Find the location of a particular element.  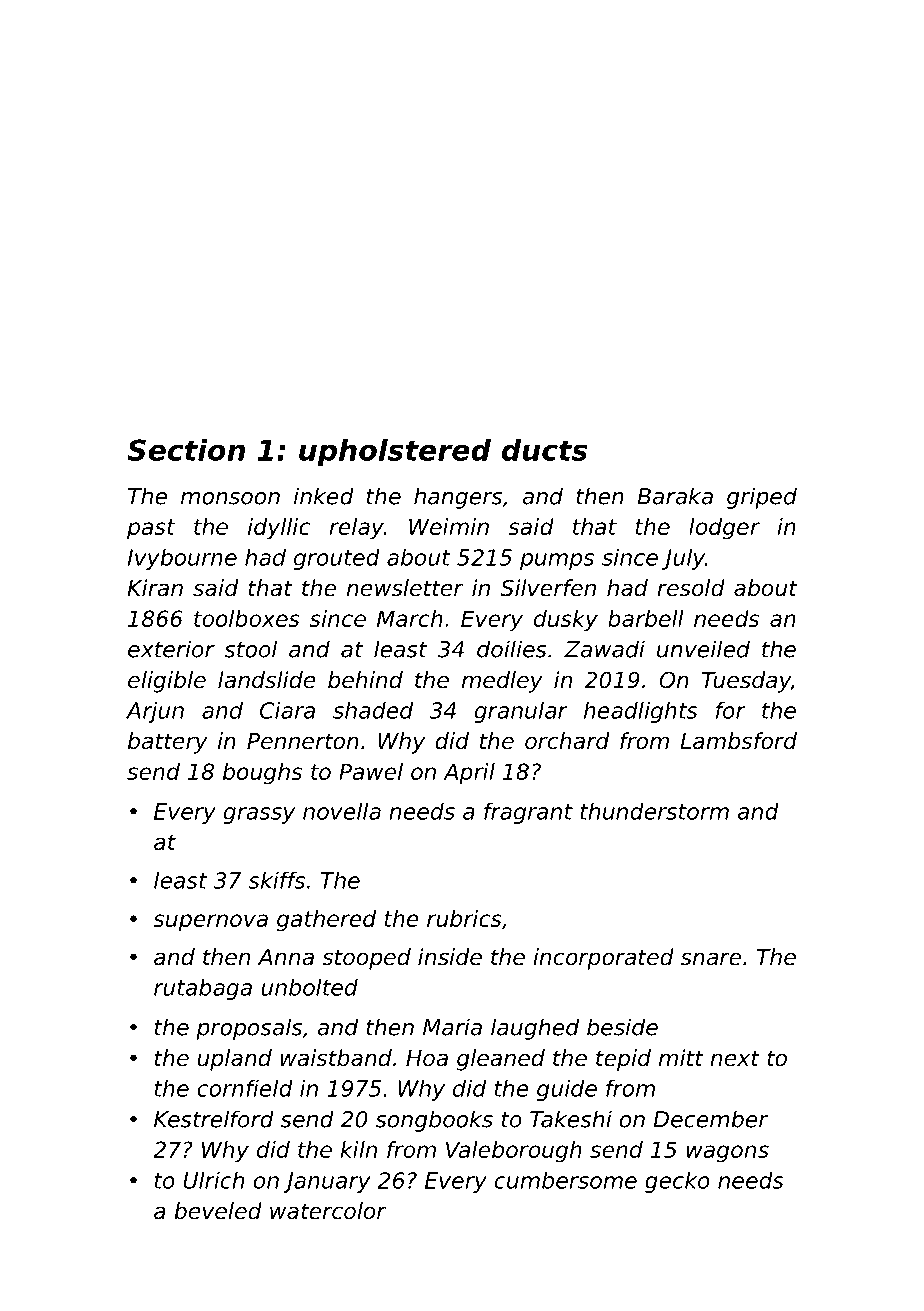

watercolor is located at coordinates (328, 1211).
